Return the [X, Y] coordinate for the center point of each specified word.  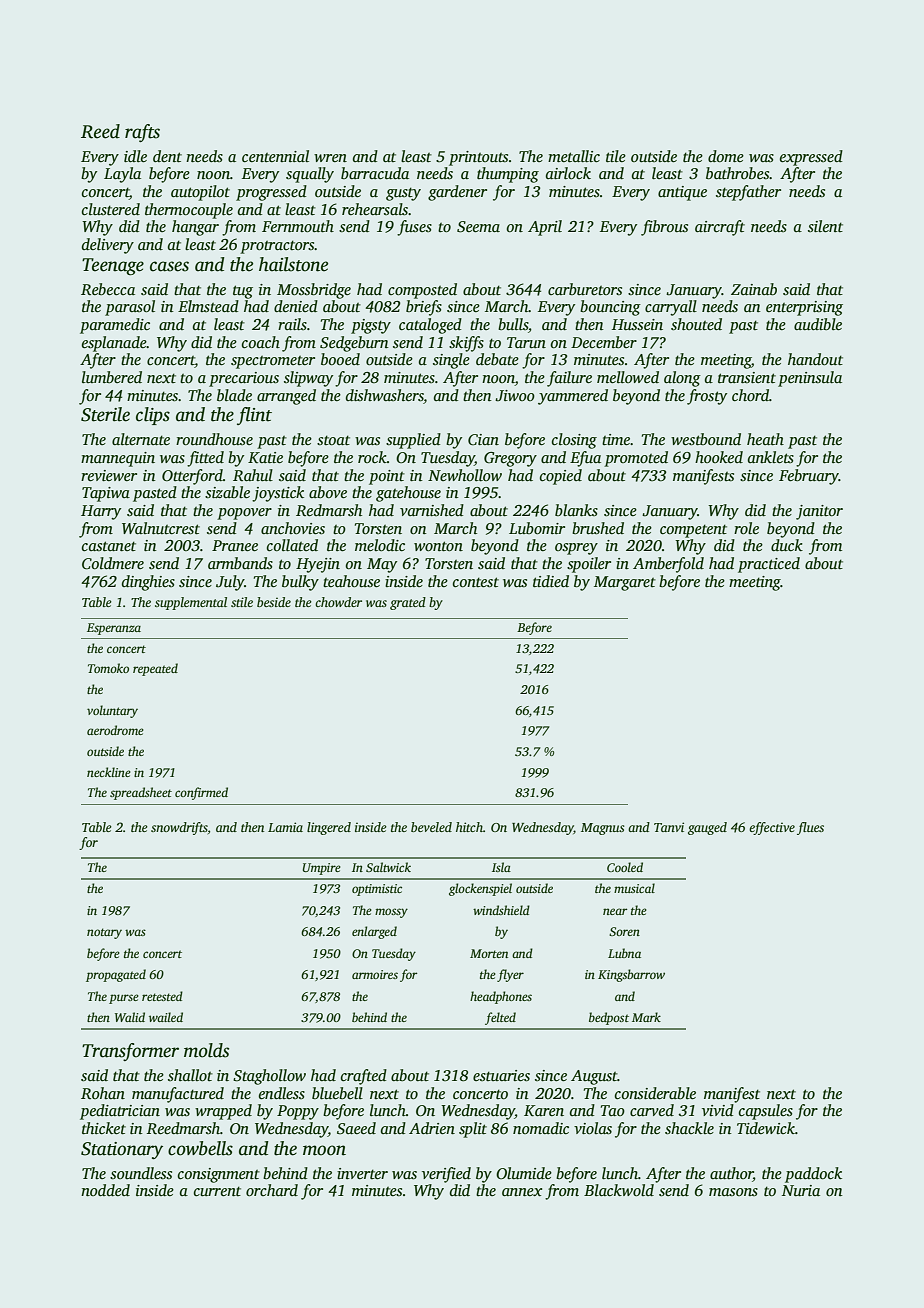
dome [726, 156]
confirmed [201, 793]
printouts [478, 158]
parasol [130, 308]
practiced [769, 565]
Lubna [624, 953]
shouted [696, 324]
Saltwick [388, 867]
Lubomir [537, 528]
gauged [707, 828]
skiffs [466, 344]
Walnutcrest [161, 528]
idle [135, 156]
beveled [431, 827]
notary [104, 933]
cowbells [200, 1148]
